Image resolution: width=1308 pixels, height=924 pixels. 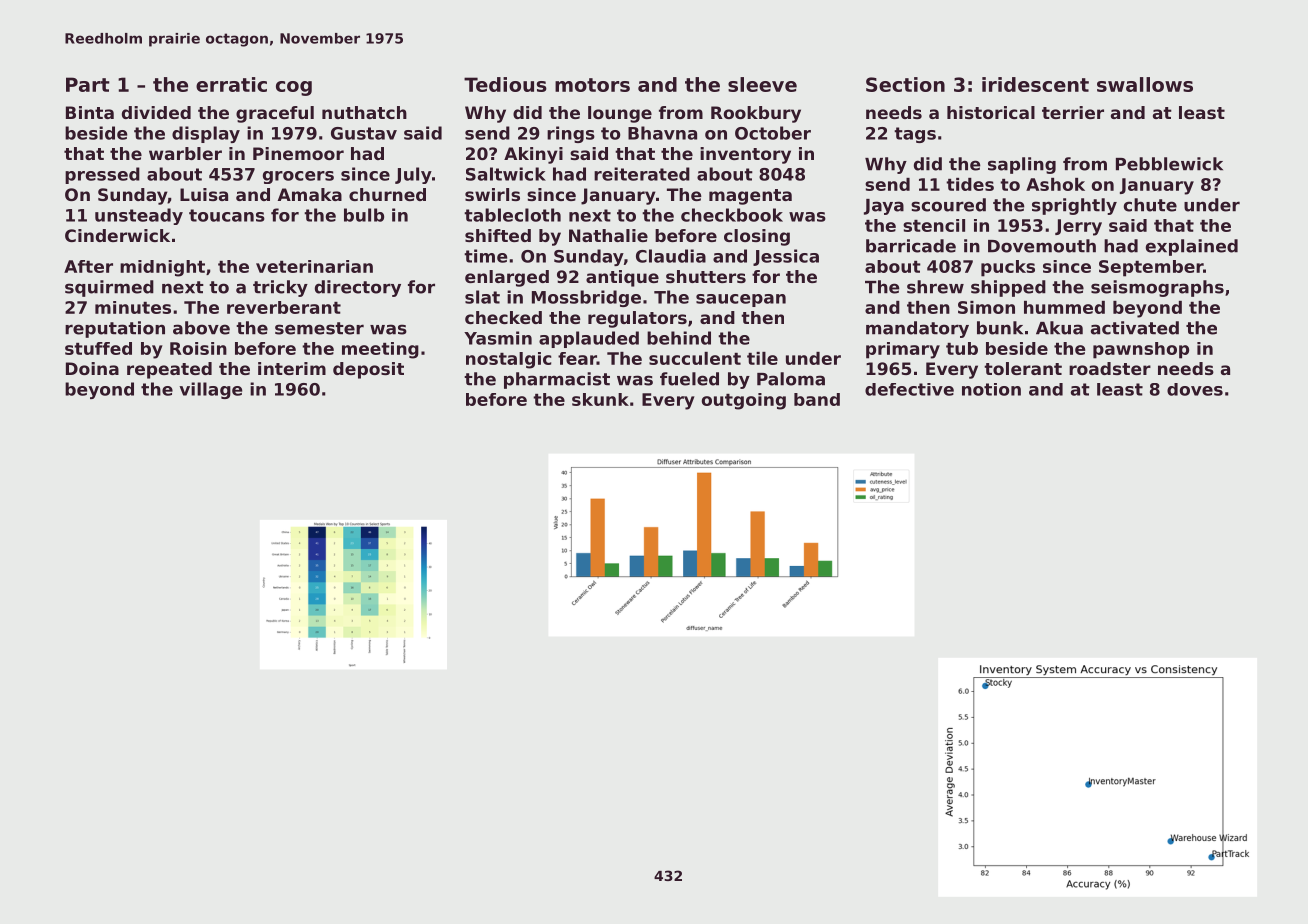 What do you see at coordinates (571, 134) in the document?
I see `rings` at bounding box center [571, 134].
